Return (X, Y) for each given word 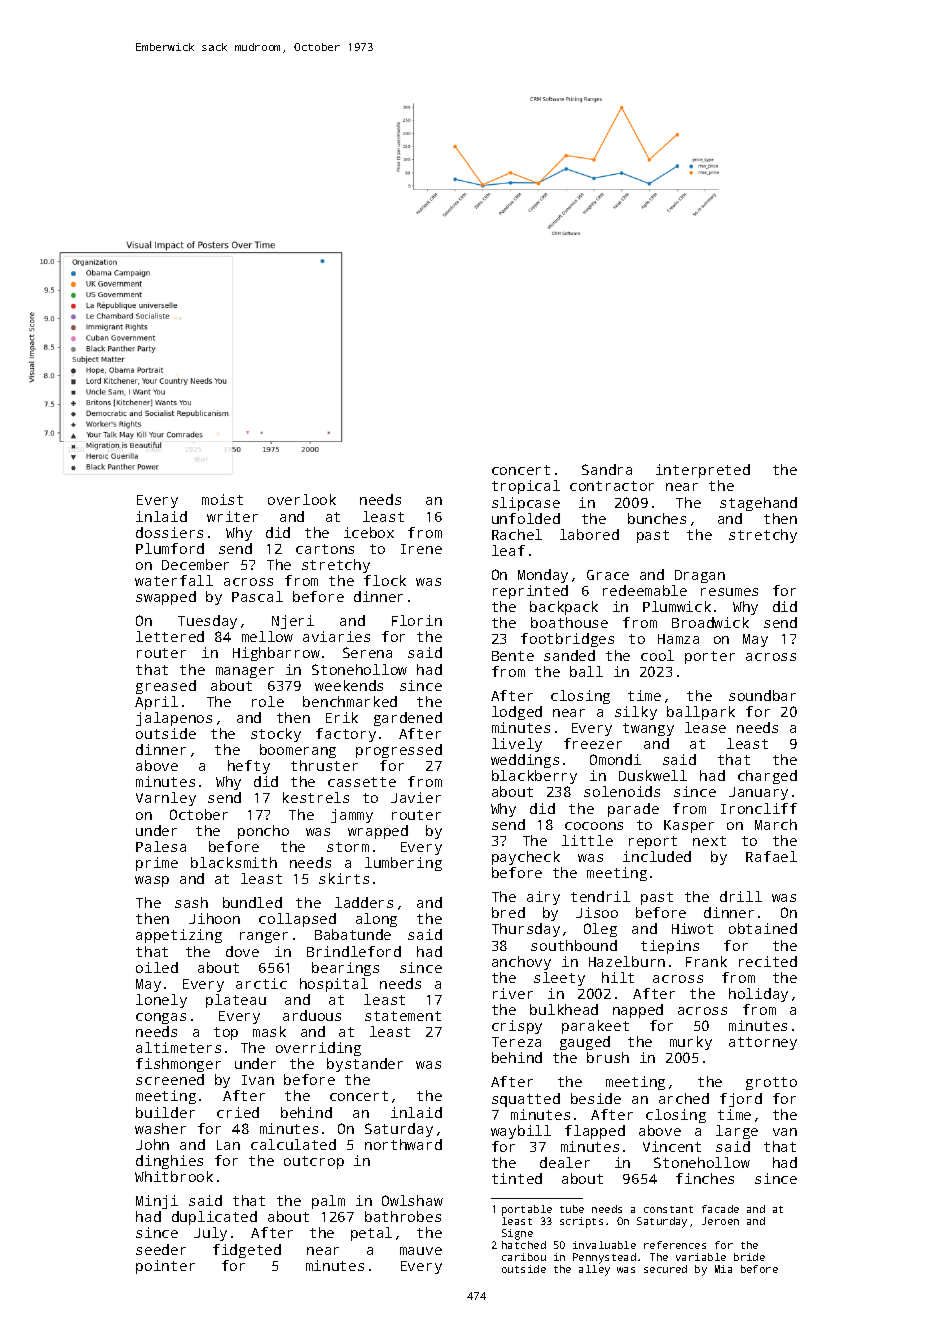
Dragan (700, 576)
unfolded (526, 518)
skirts (344, 878)
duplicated (214, 1218)
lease (705, 727)
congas (161, 1018)
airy (543, 898)
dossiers (169, 532)
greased (166, 687)
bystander (365, 1065)
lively (517, 745)
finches (705, 1178)
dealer (565, 1162)
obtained (763, 928)
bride (749, 1257)
